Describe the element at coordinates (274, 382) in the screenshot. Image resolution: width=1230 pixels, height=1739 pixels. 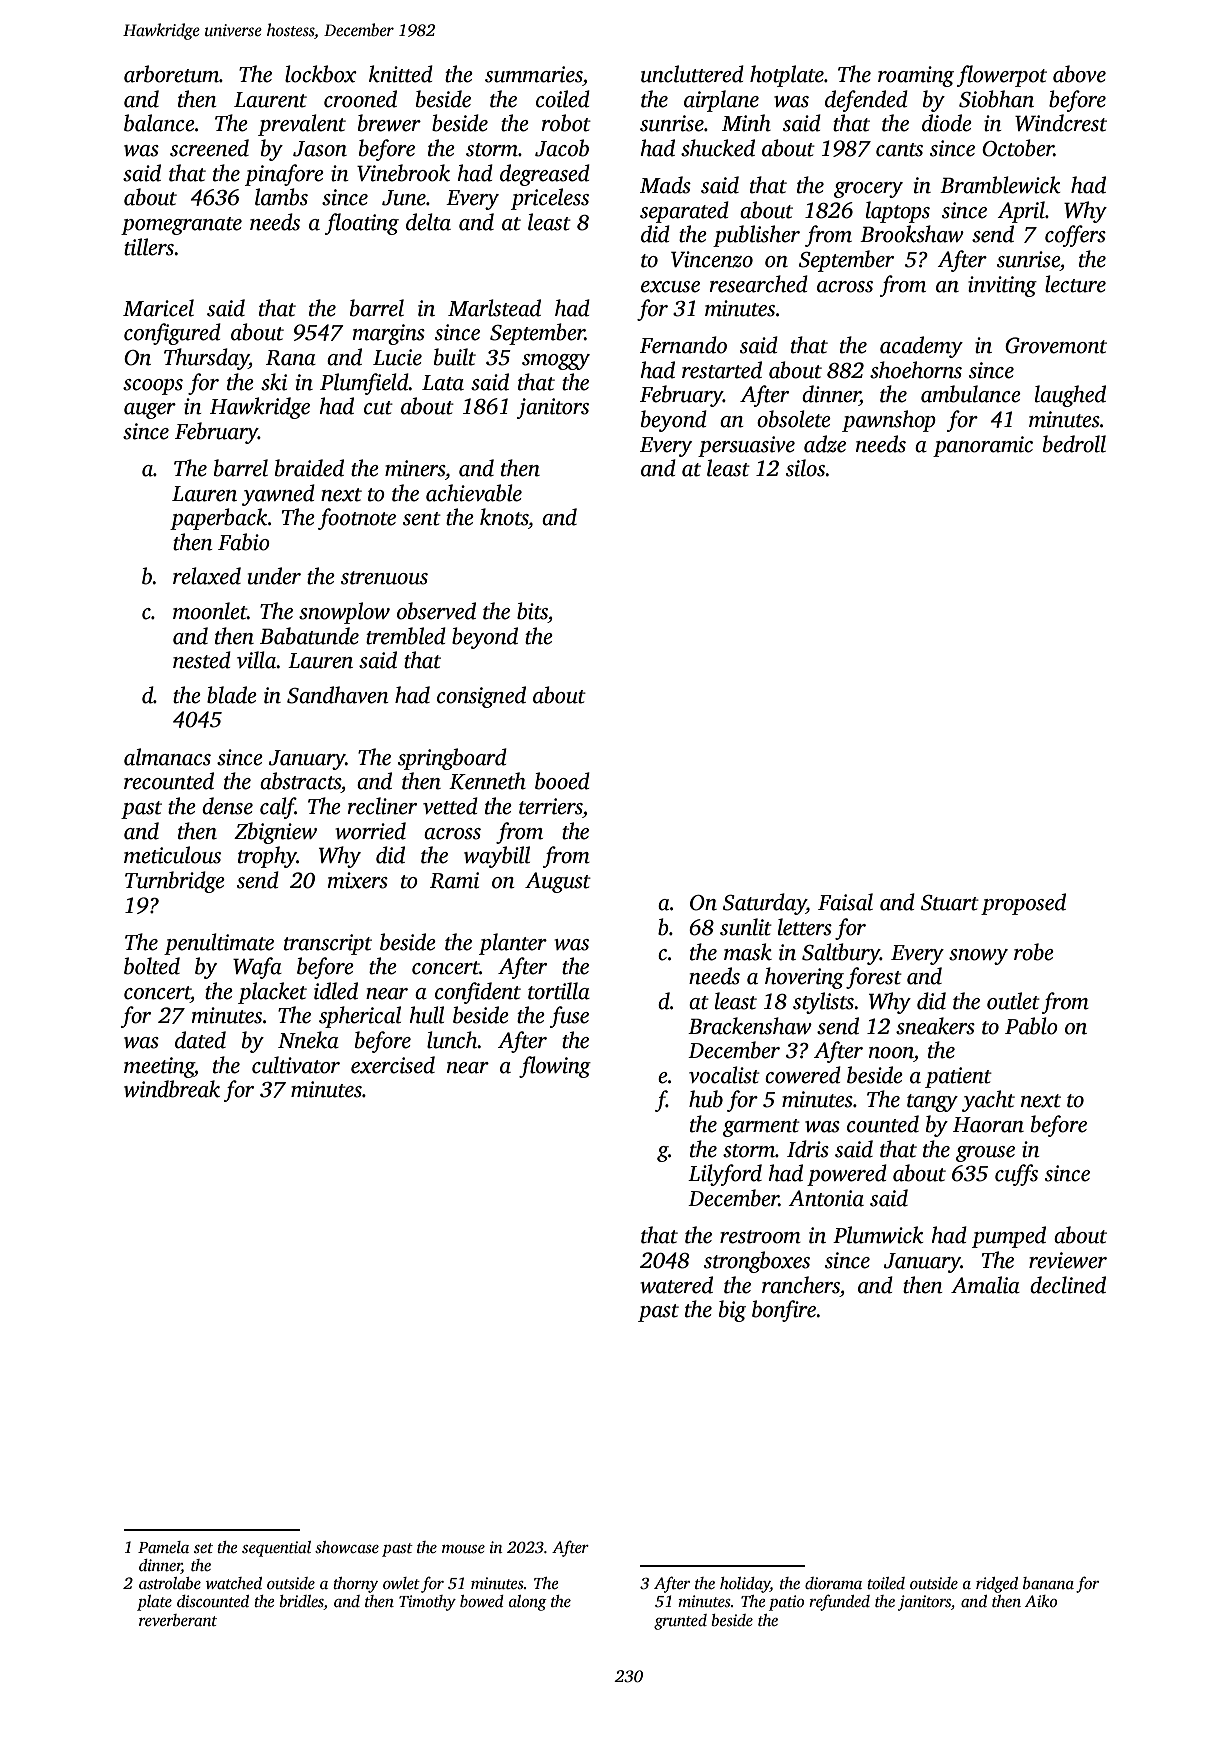
I see `ski` at that location.
